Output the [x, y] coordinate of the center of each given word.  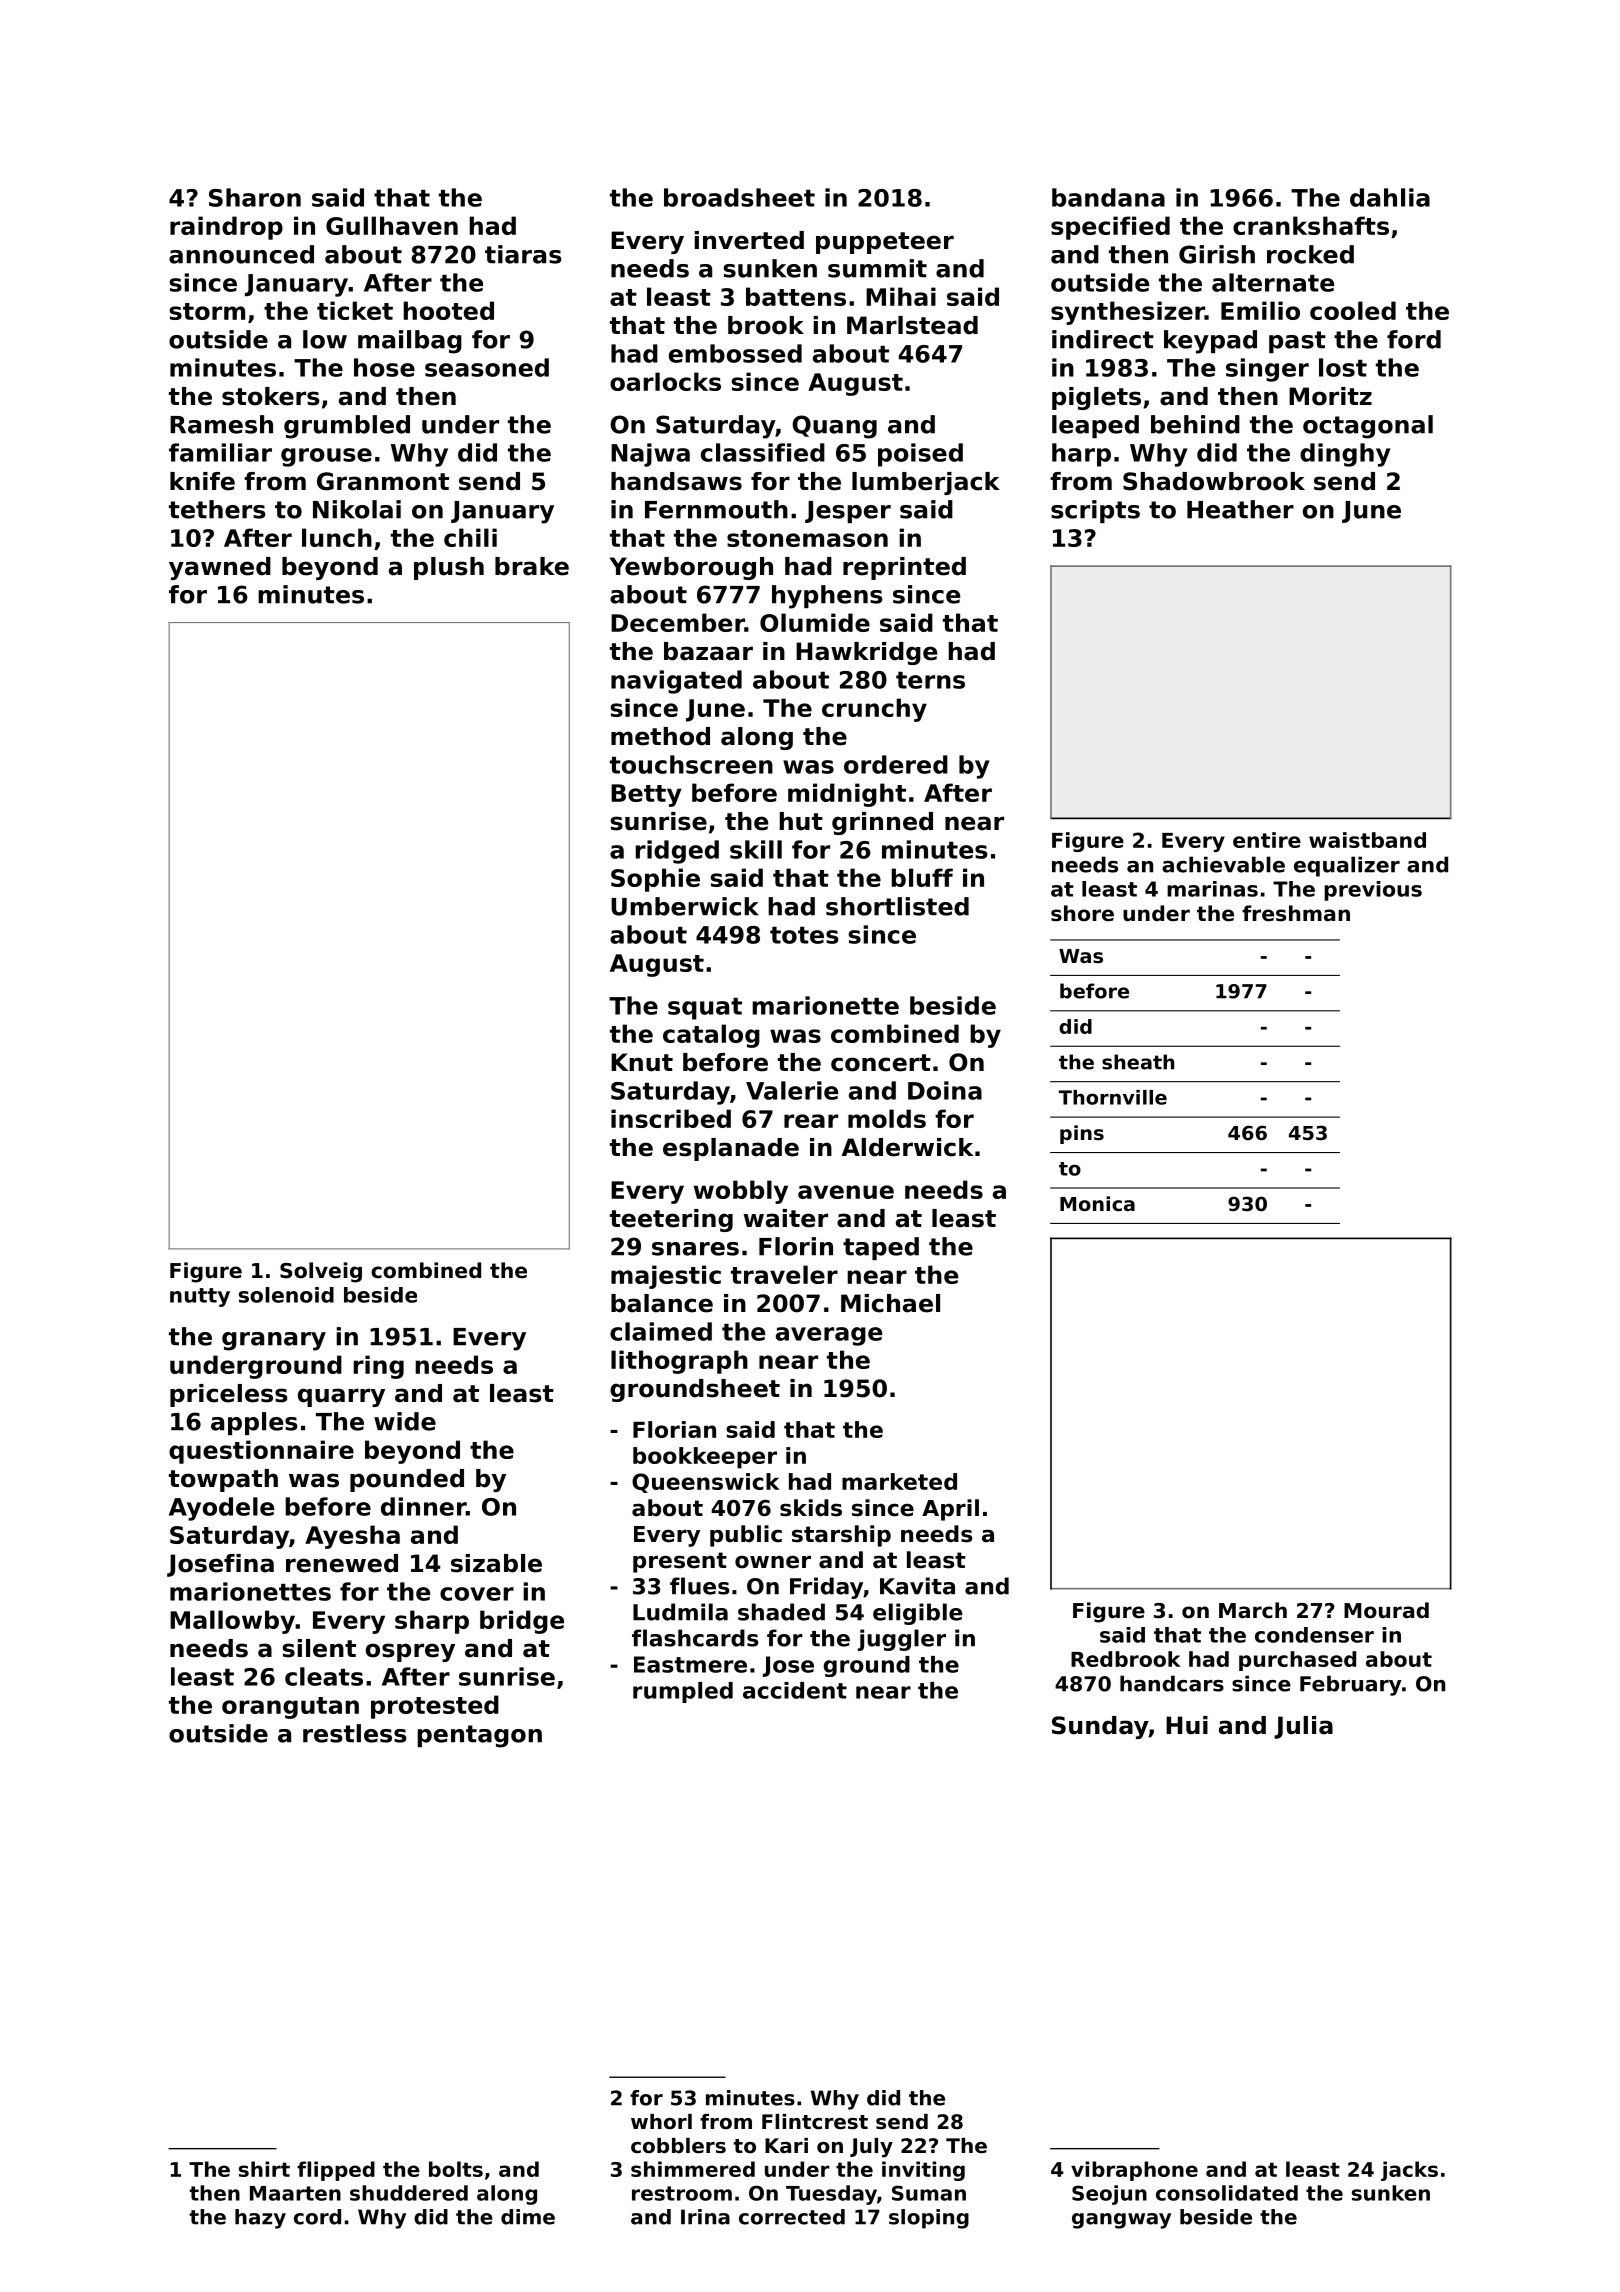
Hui [1187, 1725]
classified [763, 452]
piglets [1096, 398]
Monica [1097, 1203]
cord [317, 2217]
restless [355, 1733]
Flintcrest [815, 2122]
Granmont [383, 481]
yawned [220, 568]
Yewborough [691, 568]
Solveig [321, 1272]
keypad [1210, 342]
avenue [846, 1192]
